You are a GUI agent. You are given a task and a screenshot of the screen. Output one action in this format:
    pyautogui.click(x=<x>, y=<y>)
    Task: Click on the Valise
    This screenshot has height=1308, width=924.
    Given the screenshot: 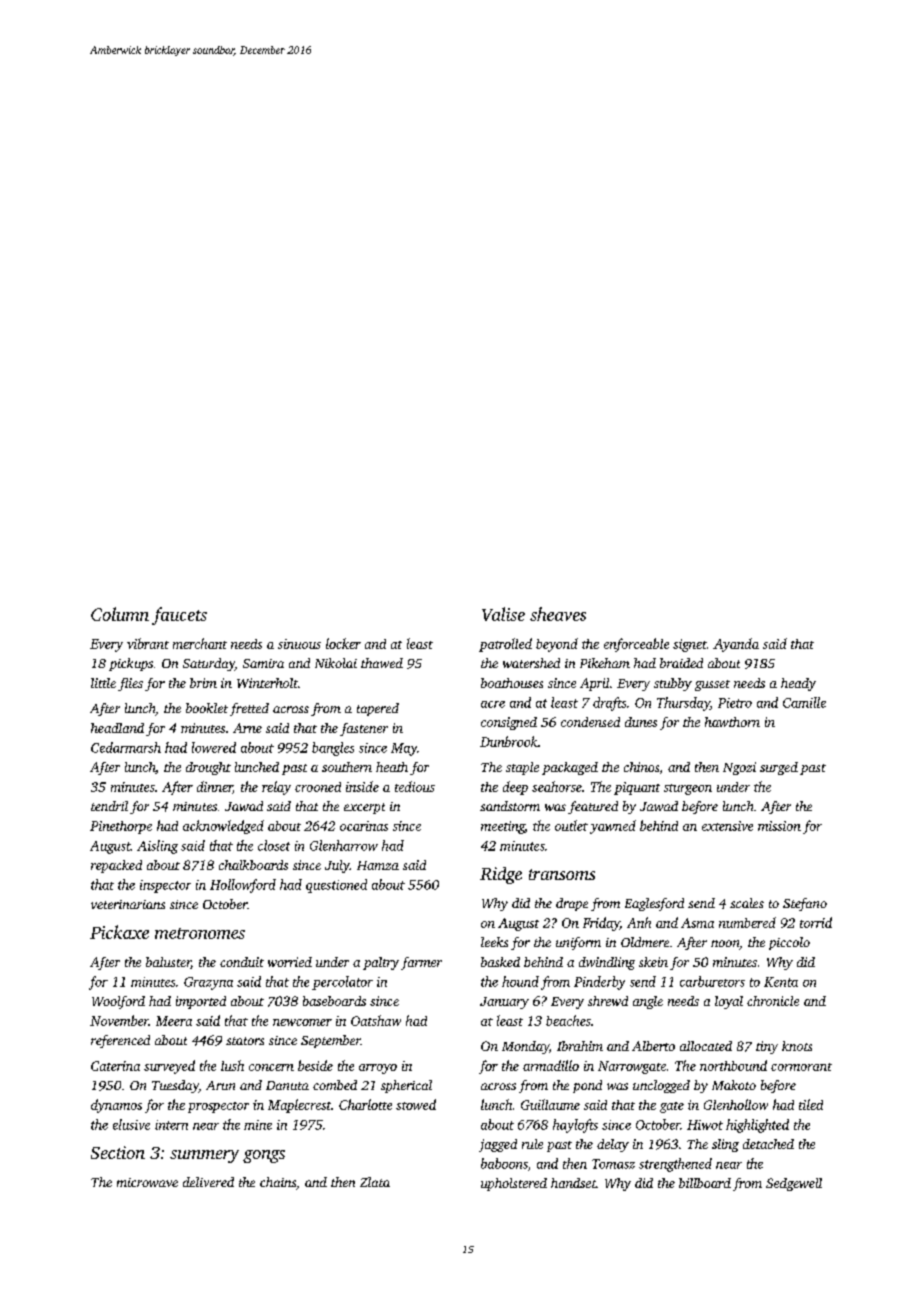 What is the action you would take?
    pyautogui.click(x=503, y=614)
